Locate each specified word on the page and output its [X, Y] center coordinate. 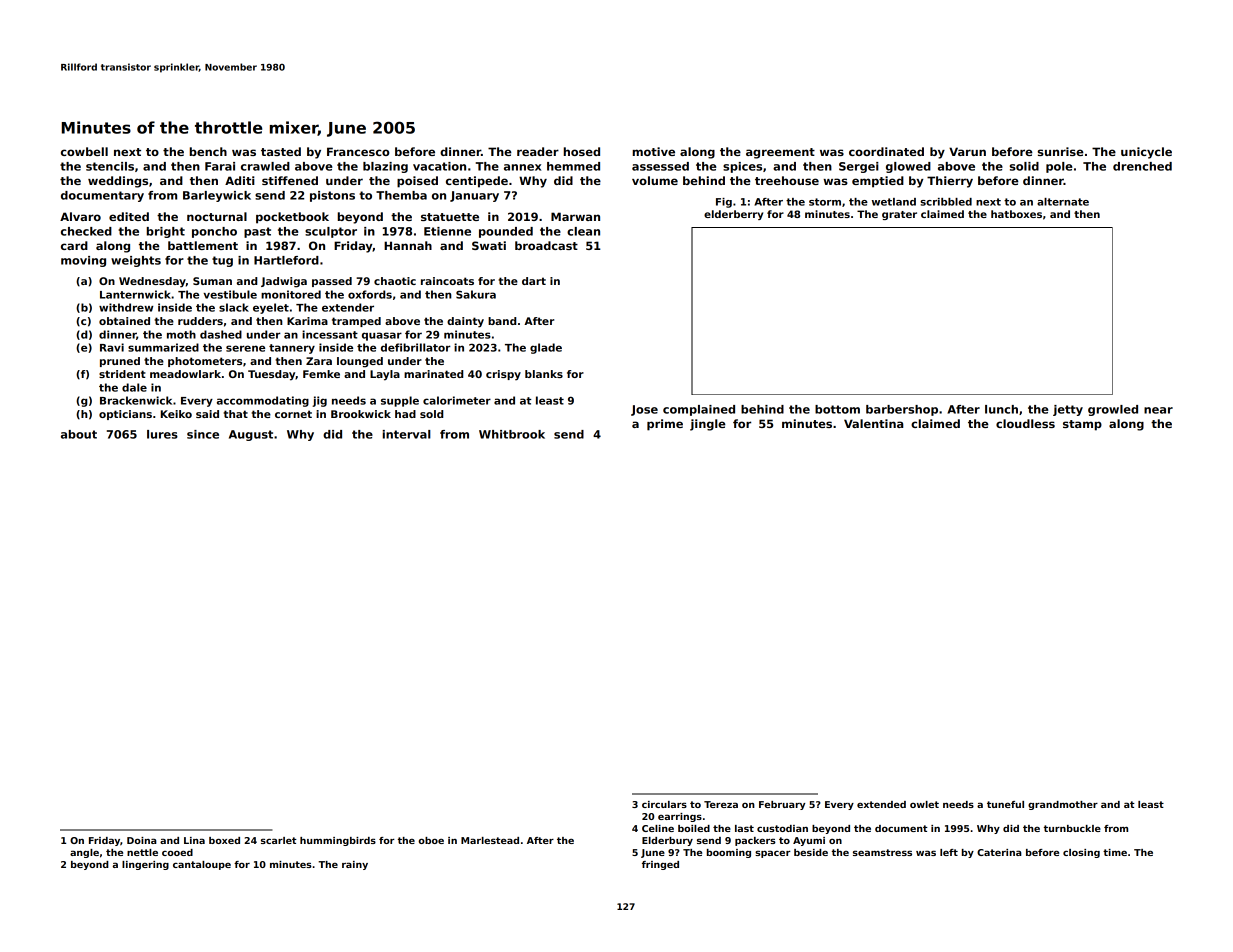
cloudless [1025, 423]
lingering [145, 865]
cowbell [84, 151]
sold [431, 414]
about [79, 434]
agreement [780, 153]
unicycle [1146, 153]
